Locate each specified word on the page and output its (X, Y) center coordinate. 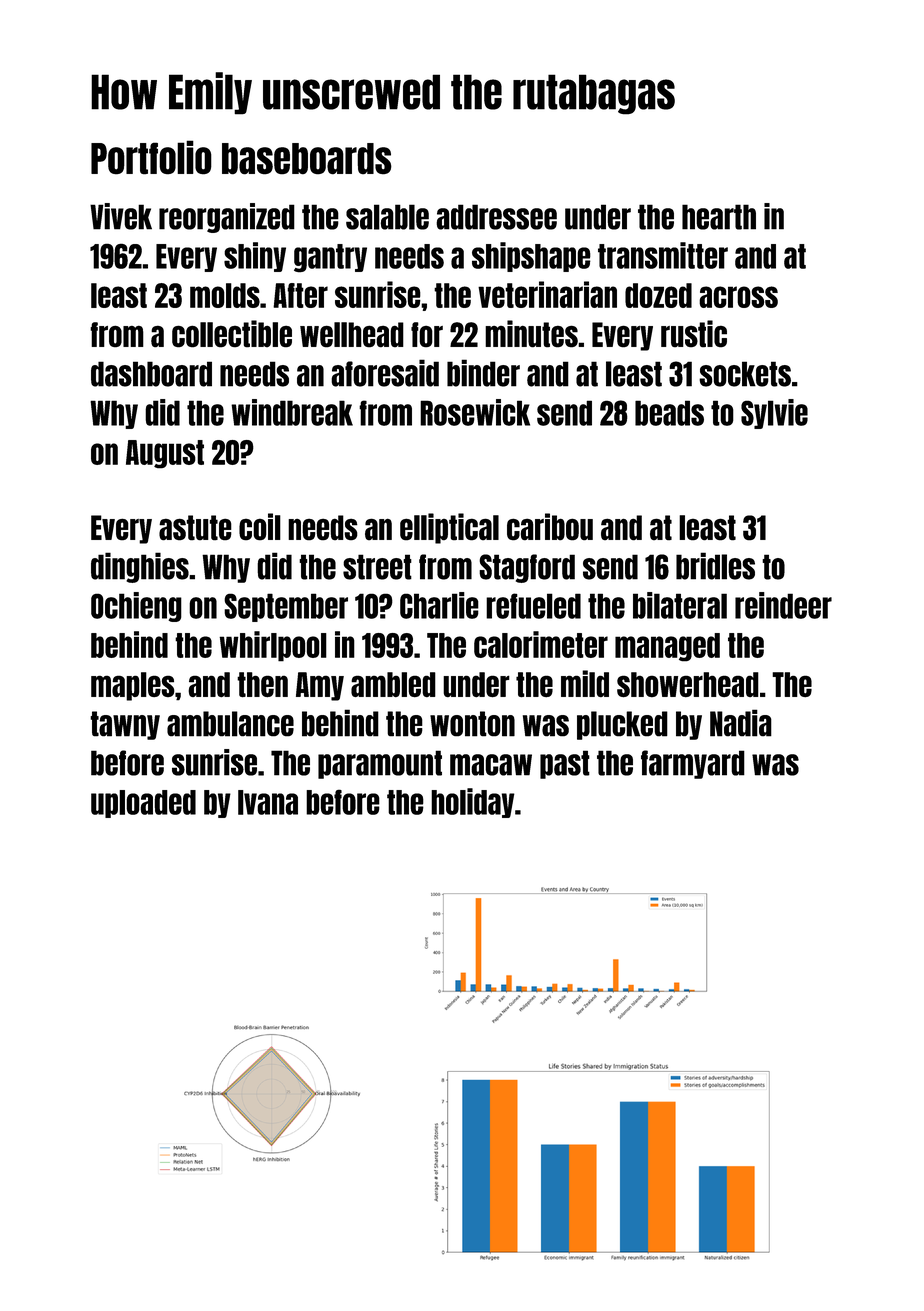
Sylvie (774, 414)
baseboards (307, 159)
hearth (719, 217)
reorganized (227, 218)
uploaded (143, 804)
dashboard (151, 374)
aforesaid (385, 373)
